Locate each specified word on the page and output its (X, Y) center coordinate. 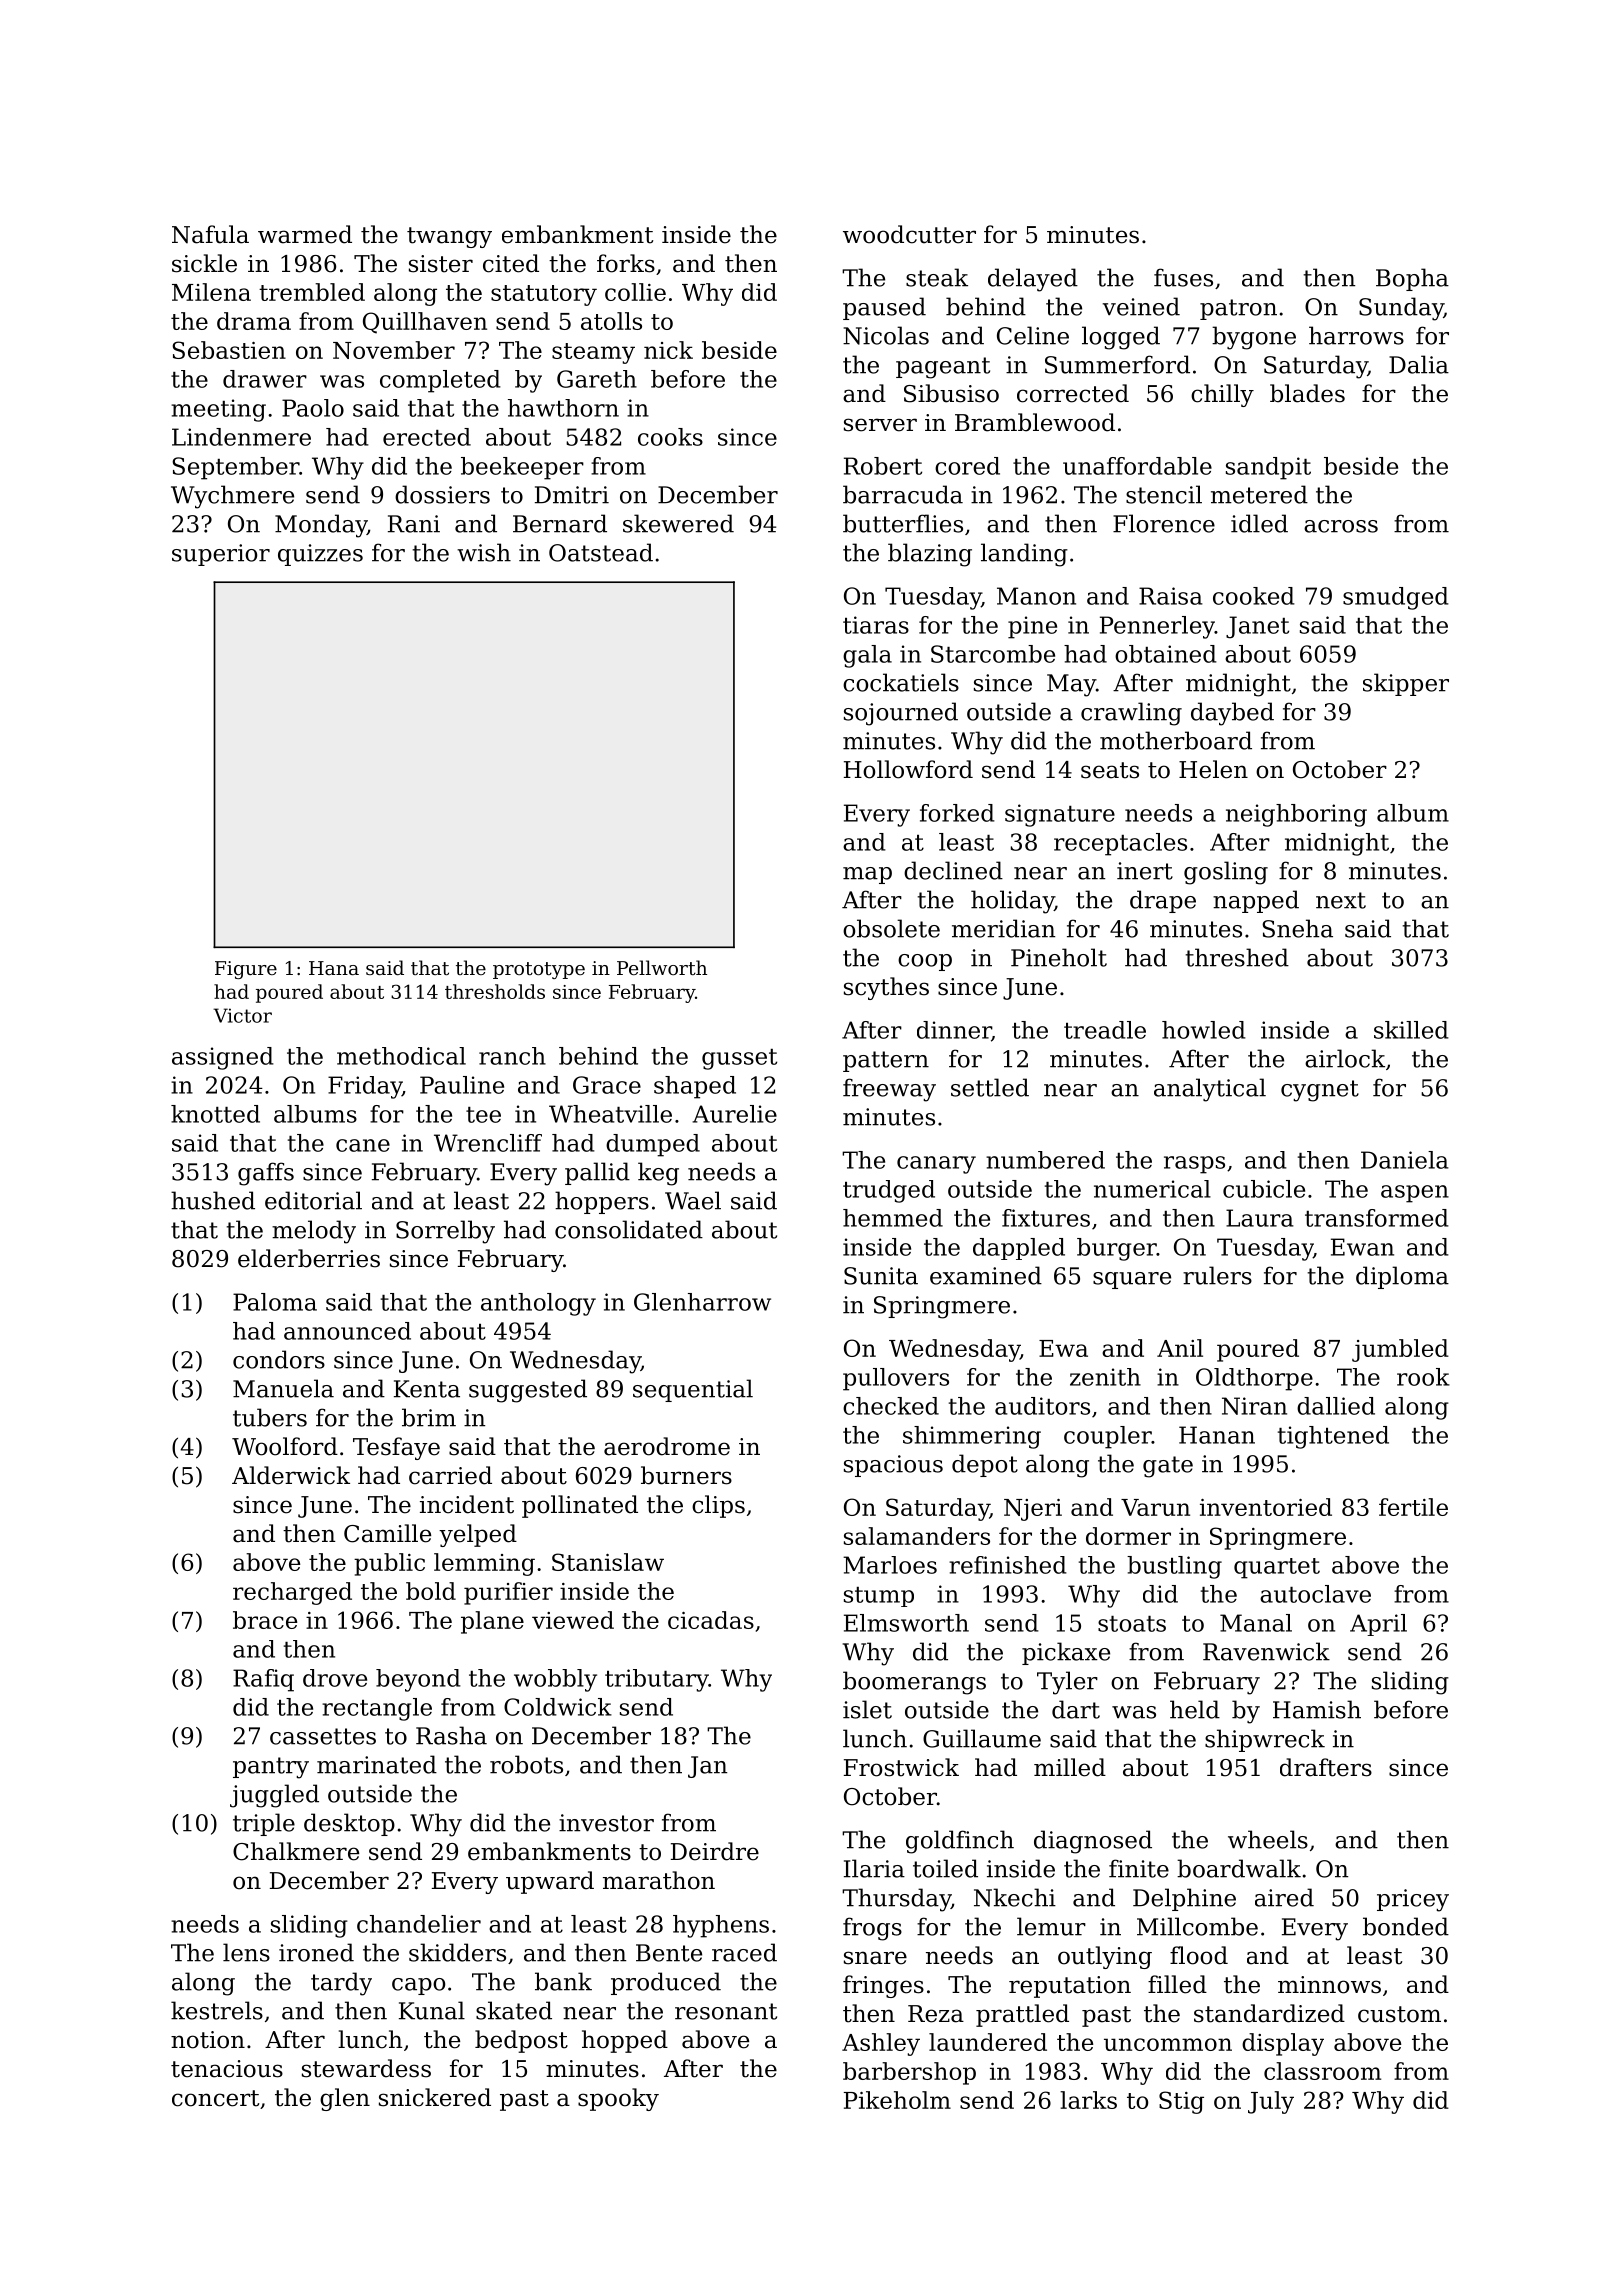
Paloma (275, 1302)
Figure (246, 970)
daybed (1232, 714)
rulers (1217, 1275)
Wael (693, 1200)
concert (215, 2098)
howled (1204, 1030)
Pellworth (662, 967)
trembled (312, 292)
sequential (693, 1390)
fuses (1183, 277)
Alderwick (291, 1475)
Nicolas (886, 335)
